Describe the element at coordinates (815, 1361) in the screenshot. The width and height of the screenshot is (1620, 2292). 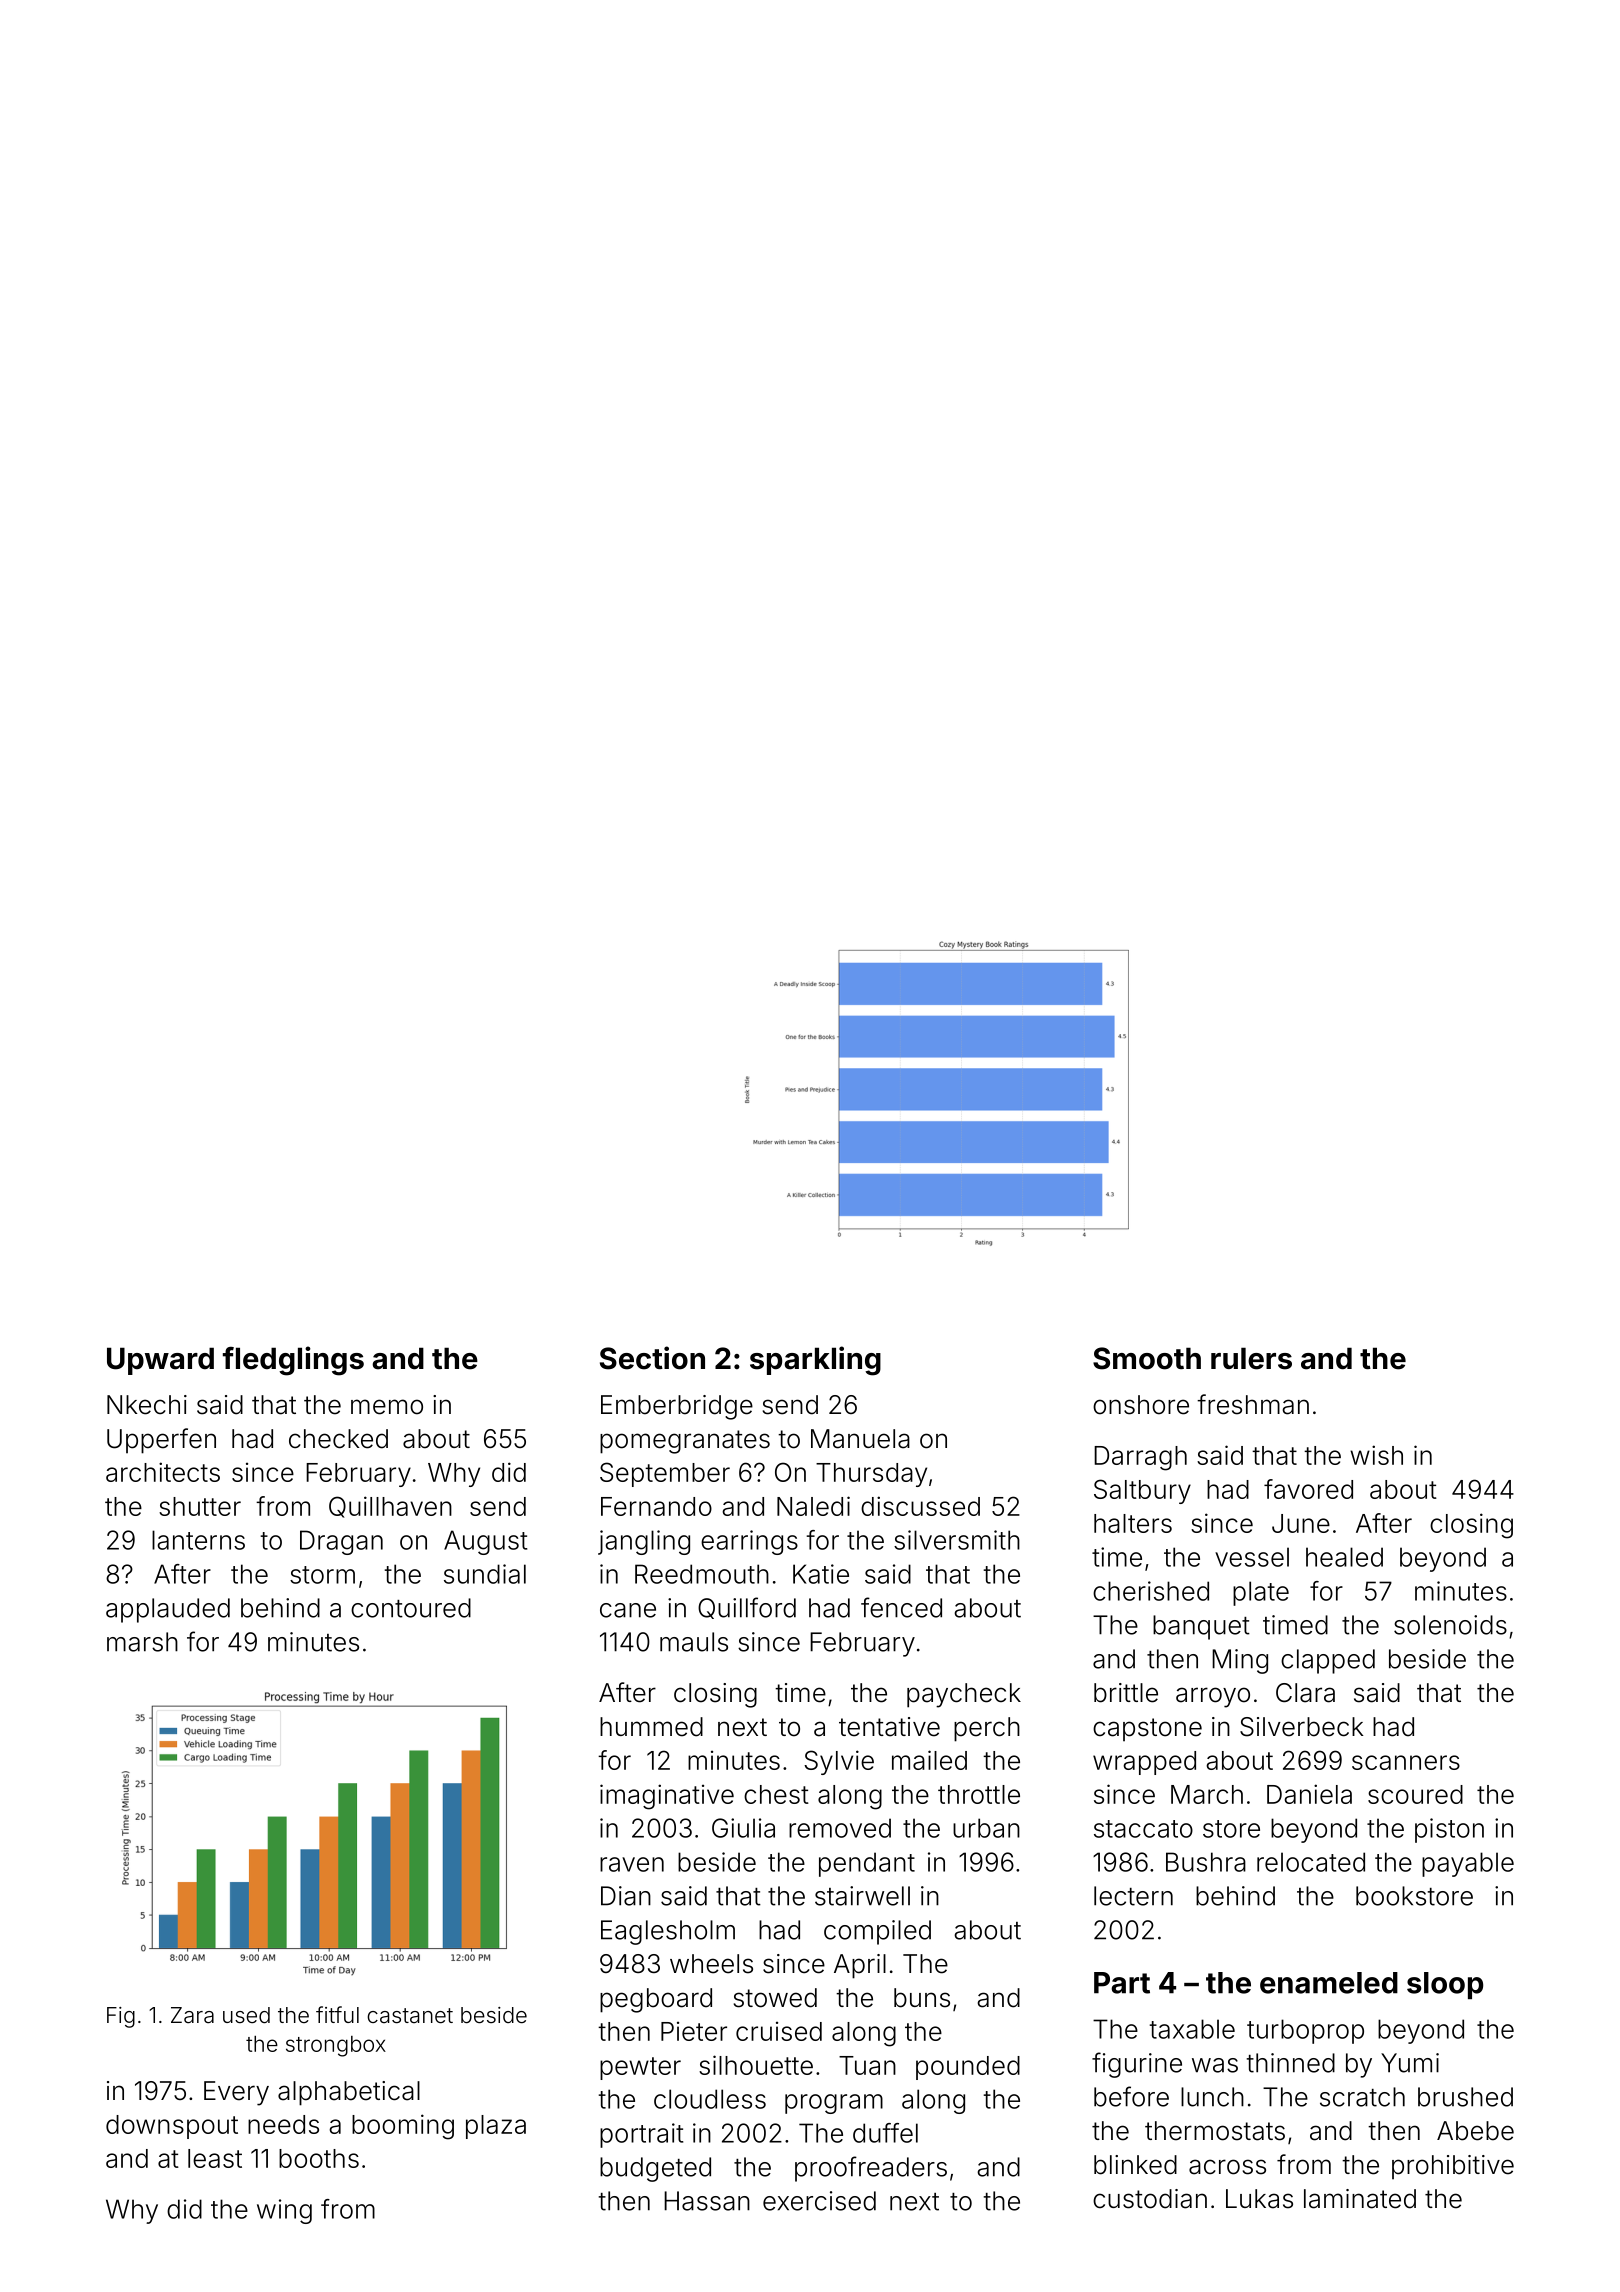
I see `sparkling` at that location.
